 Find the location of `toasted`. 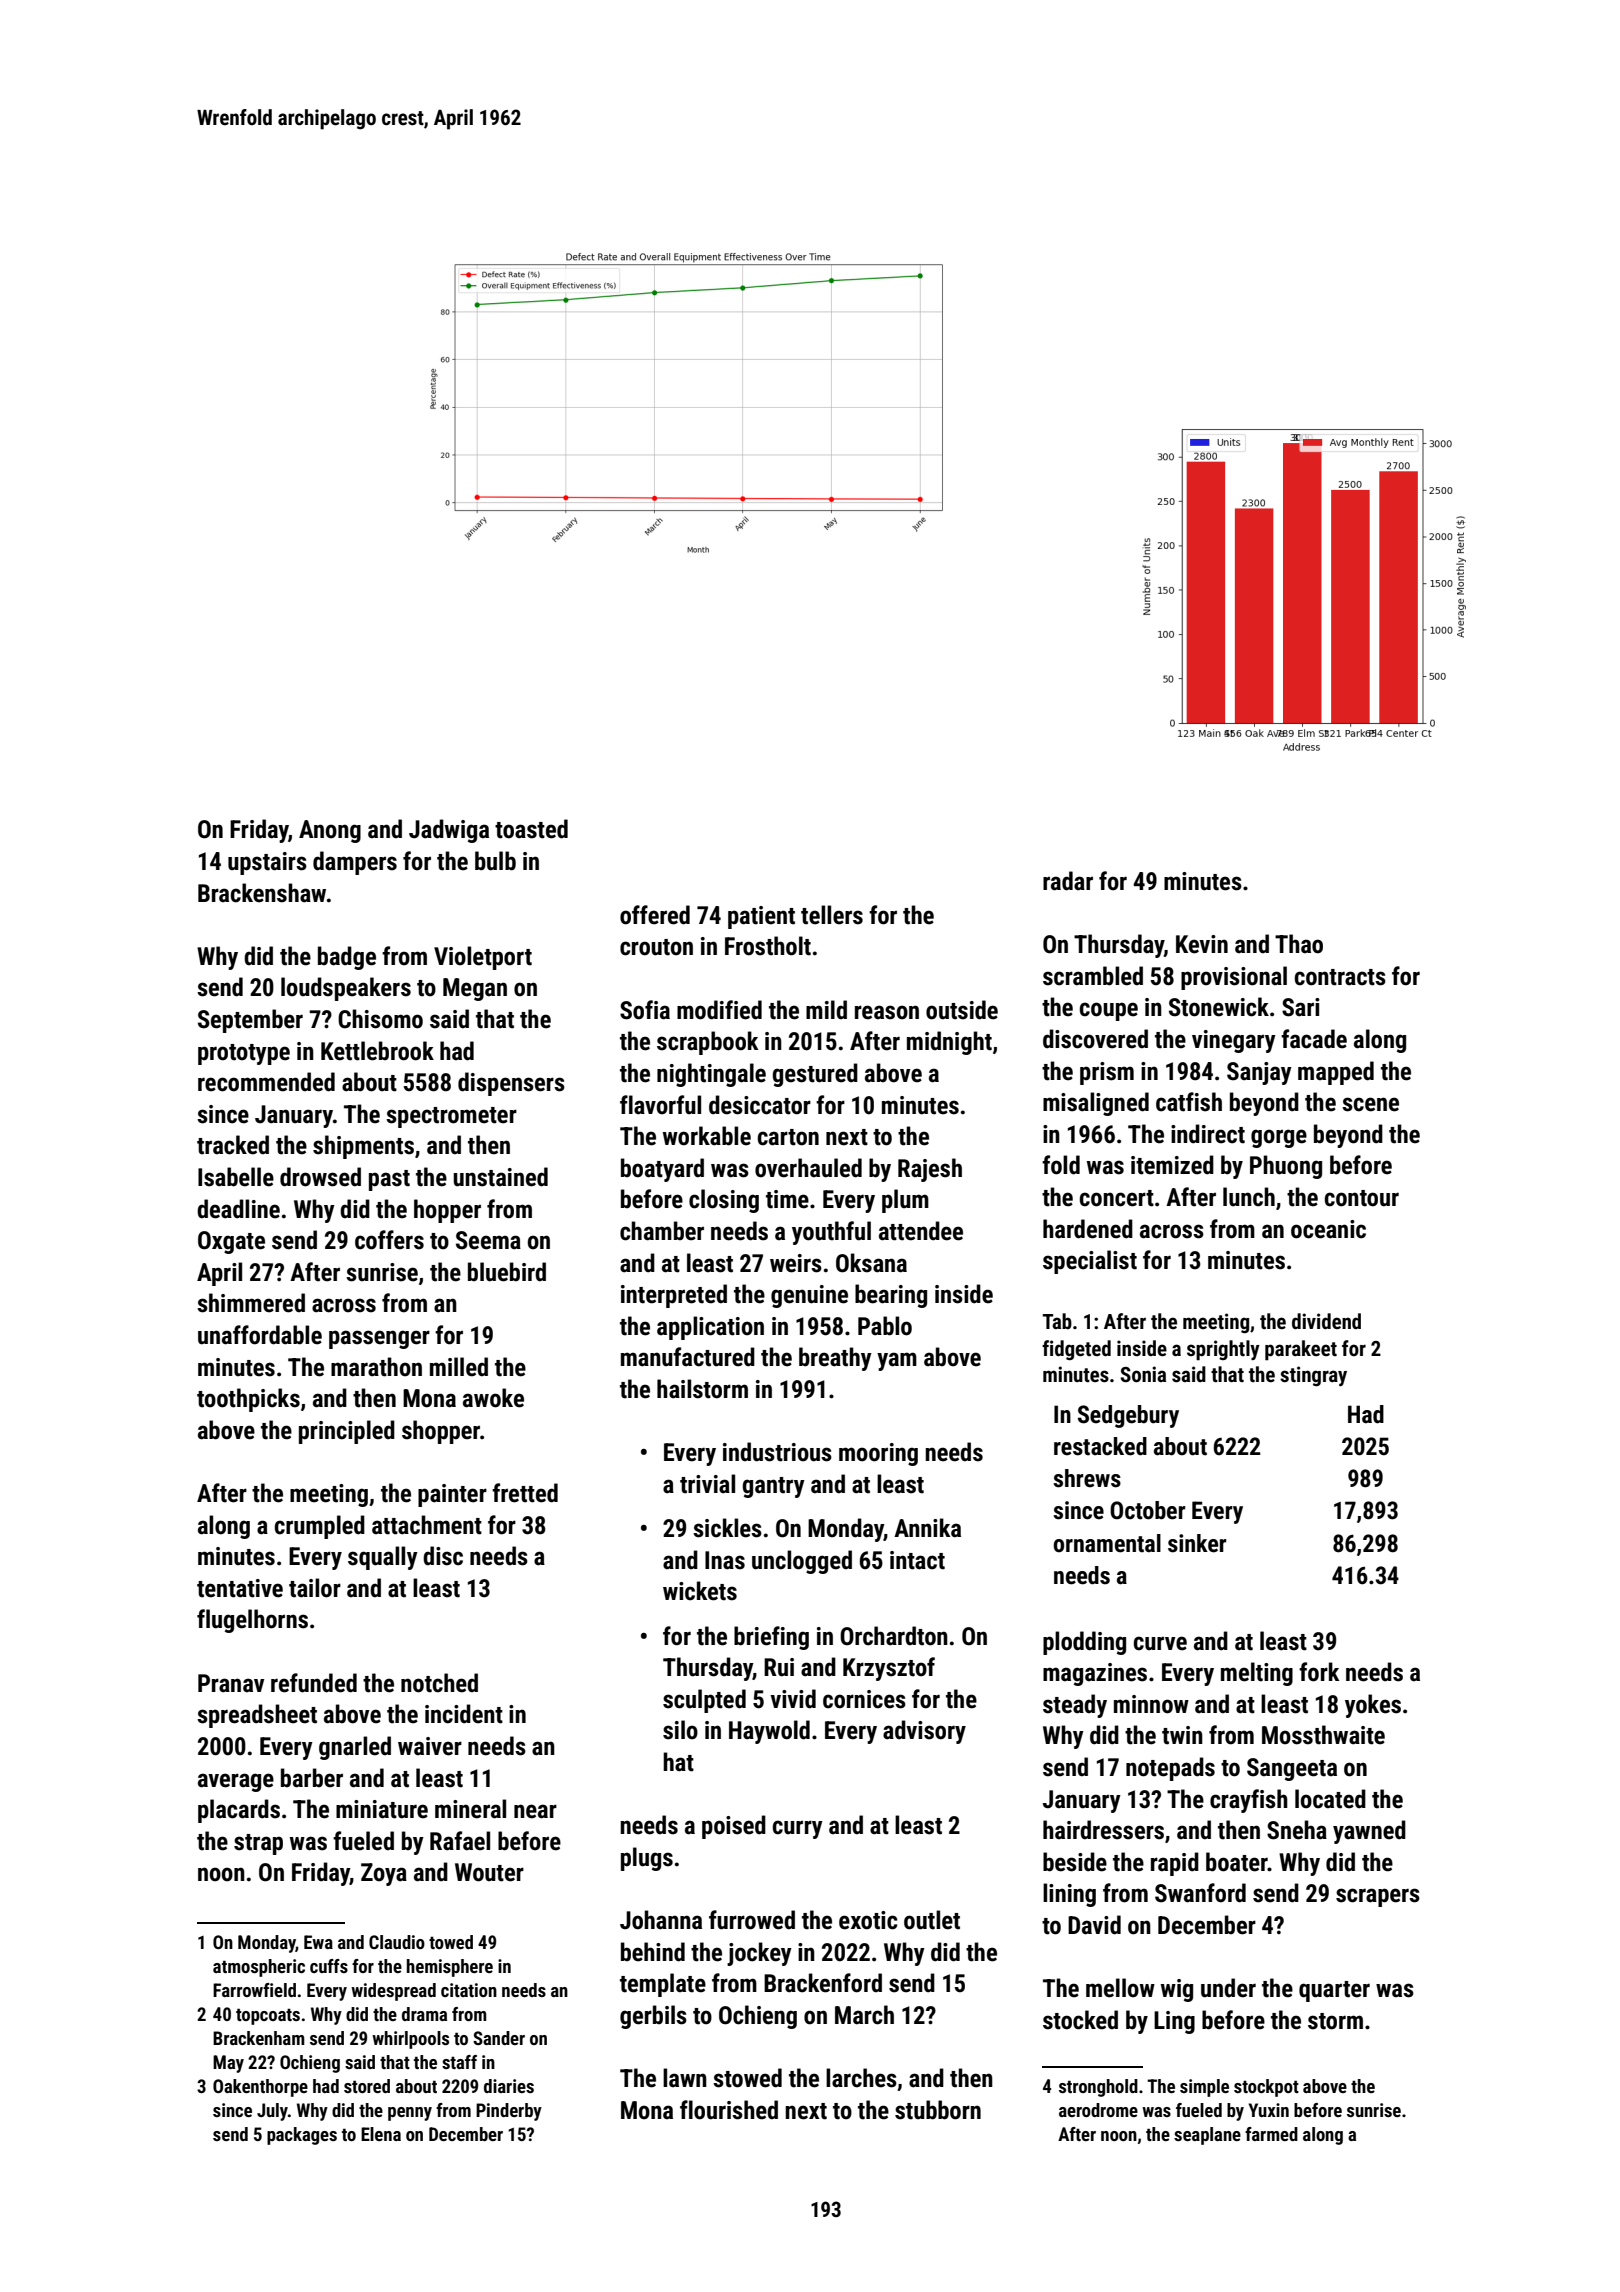

toasted is located at coordinates (531, 829).
